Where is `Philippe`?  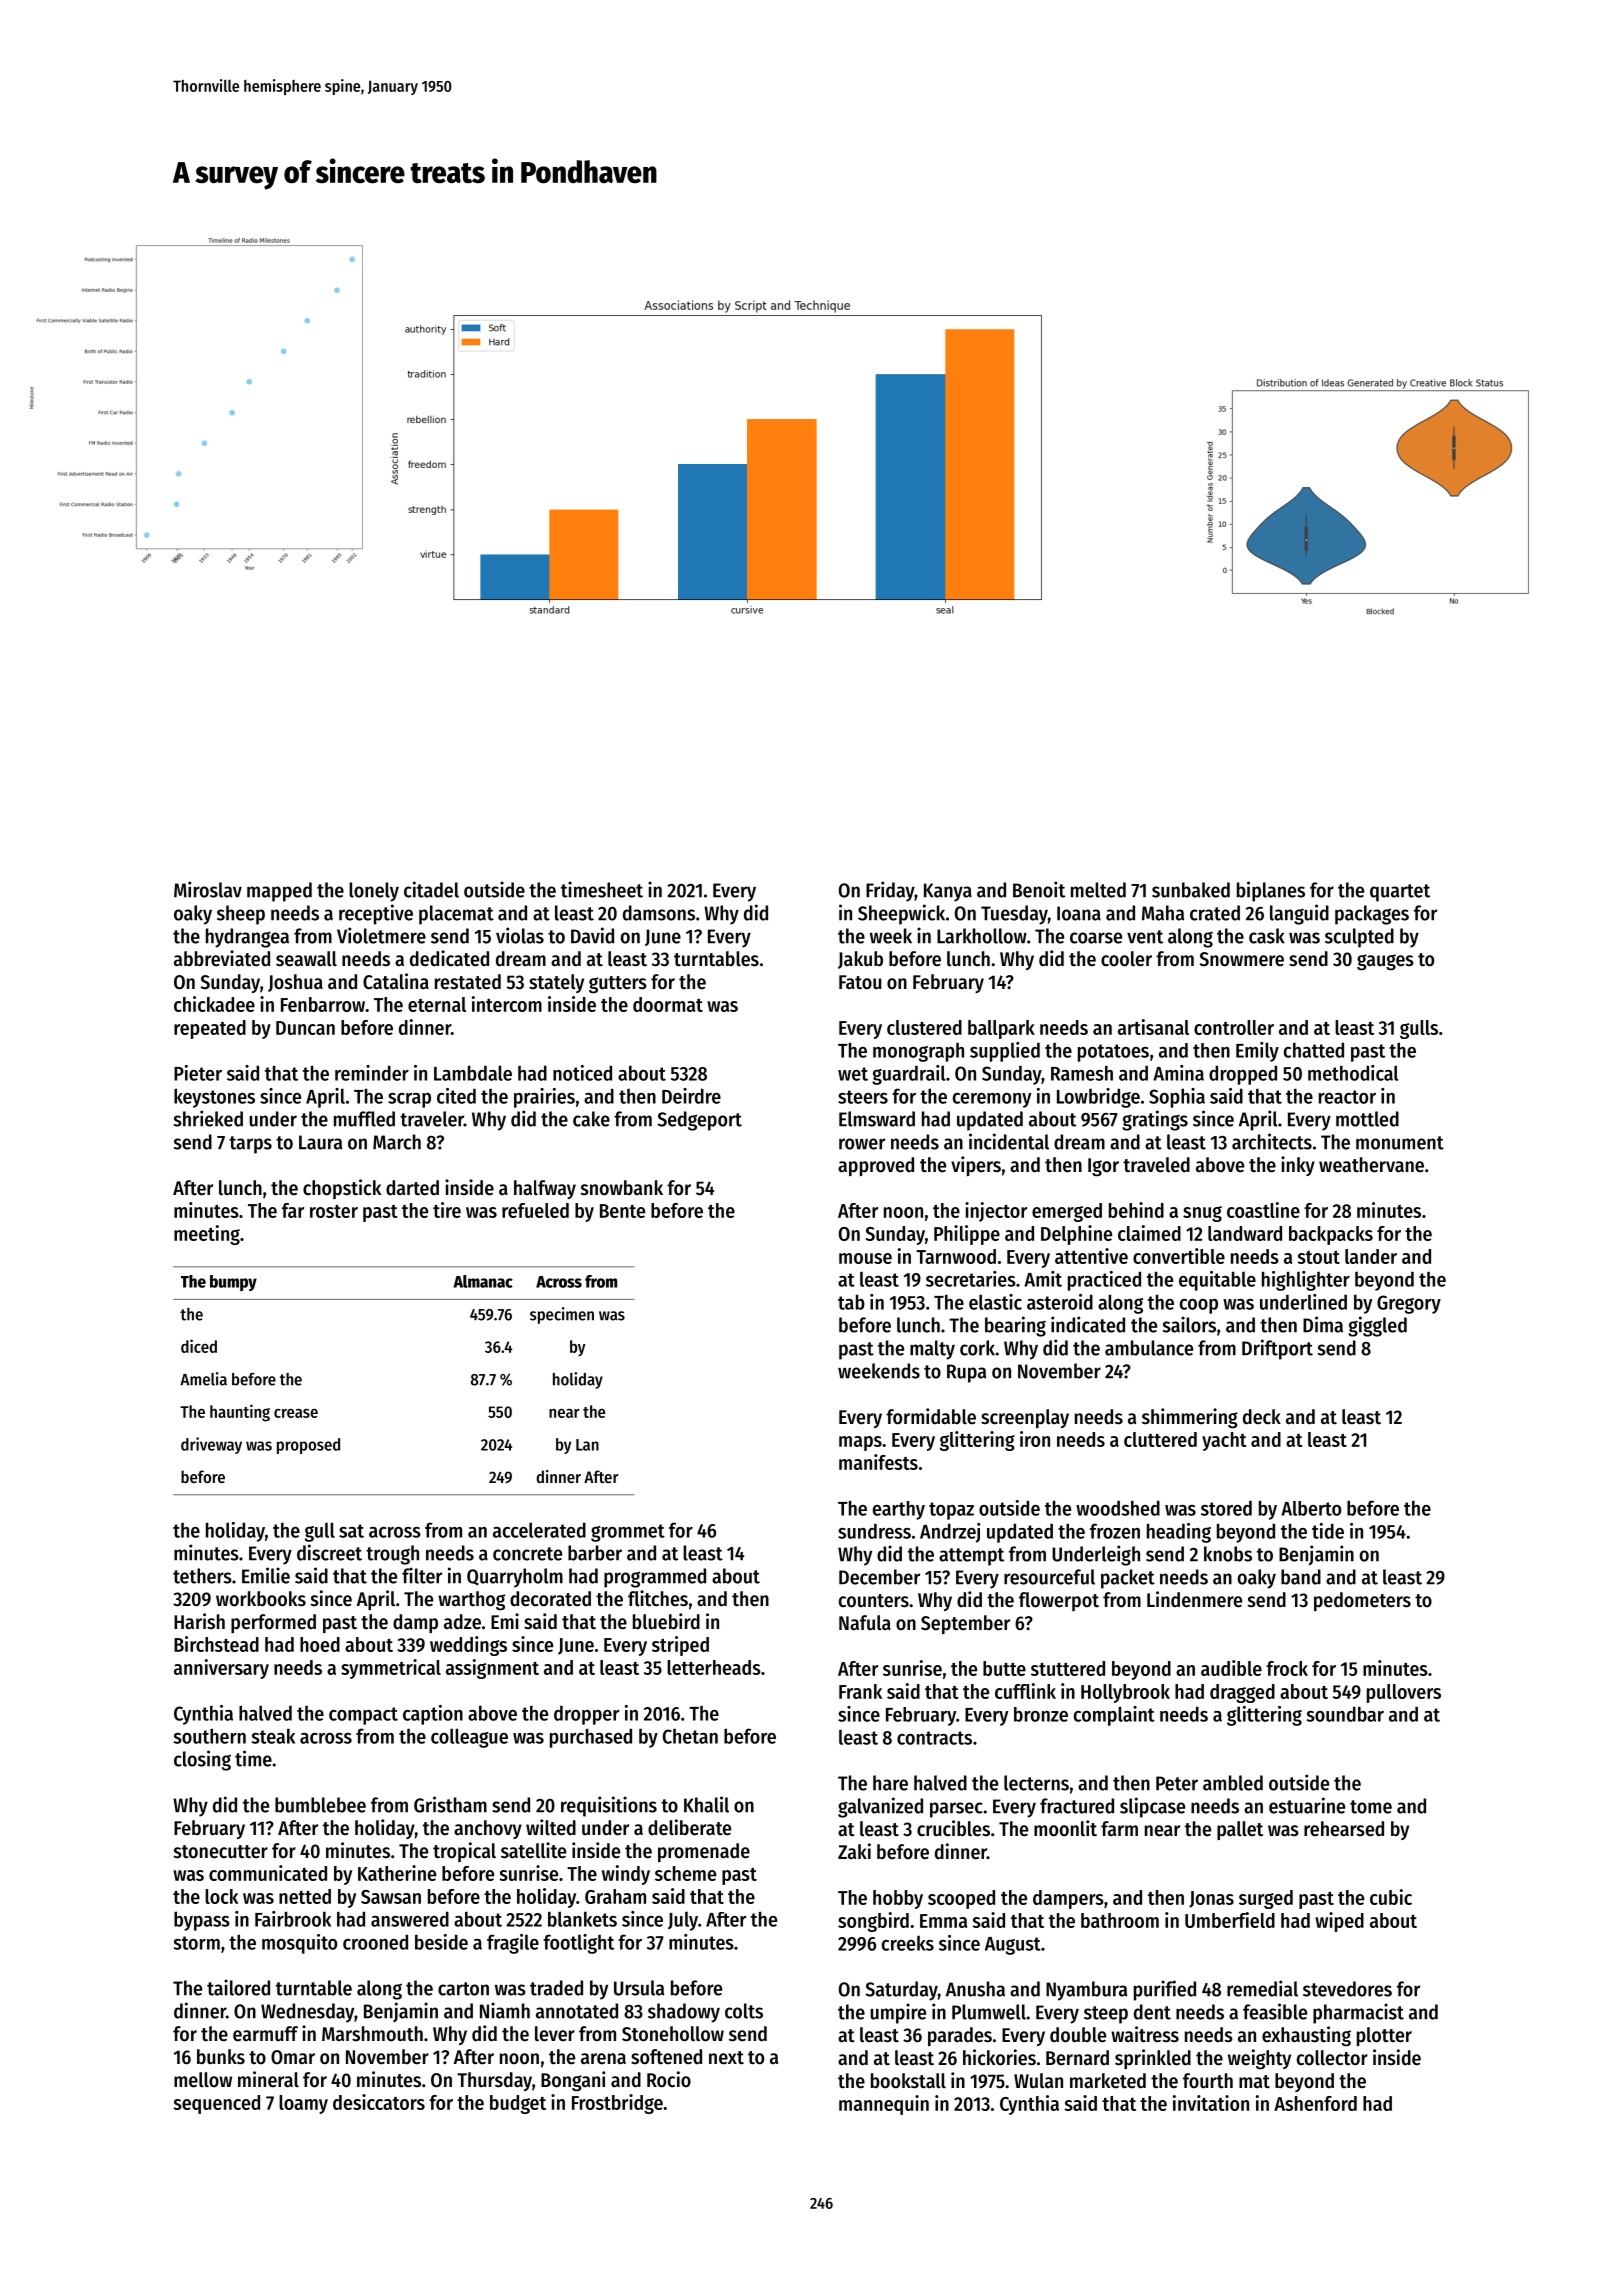 Philippe is located at coordinates (967, 1235).
